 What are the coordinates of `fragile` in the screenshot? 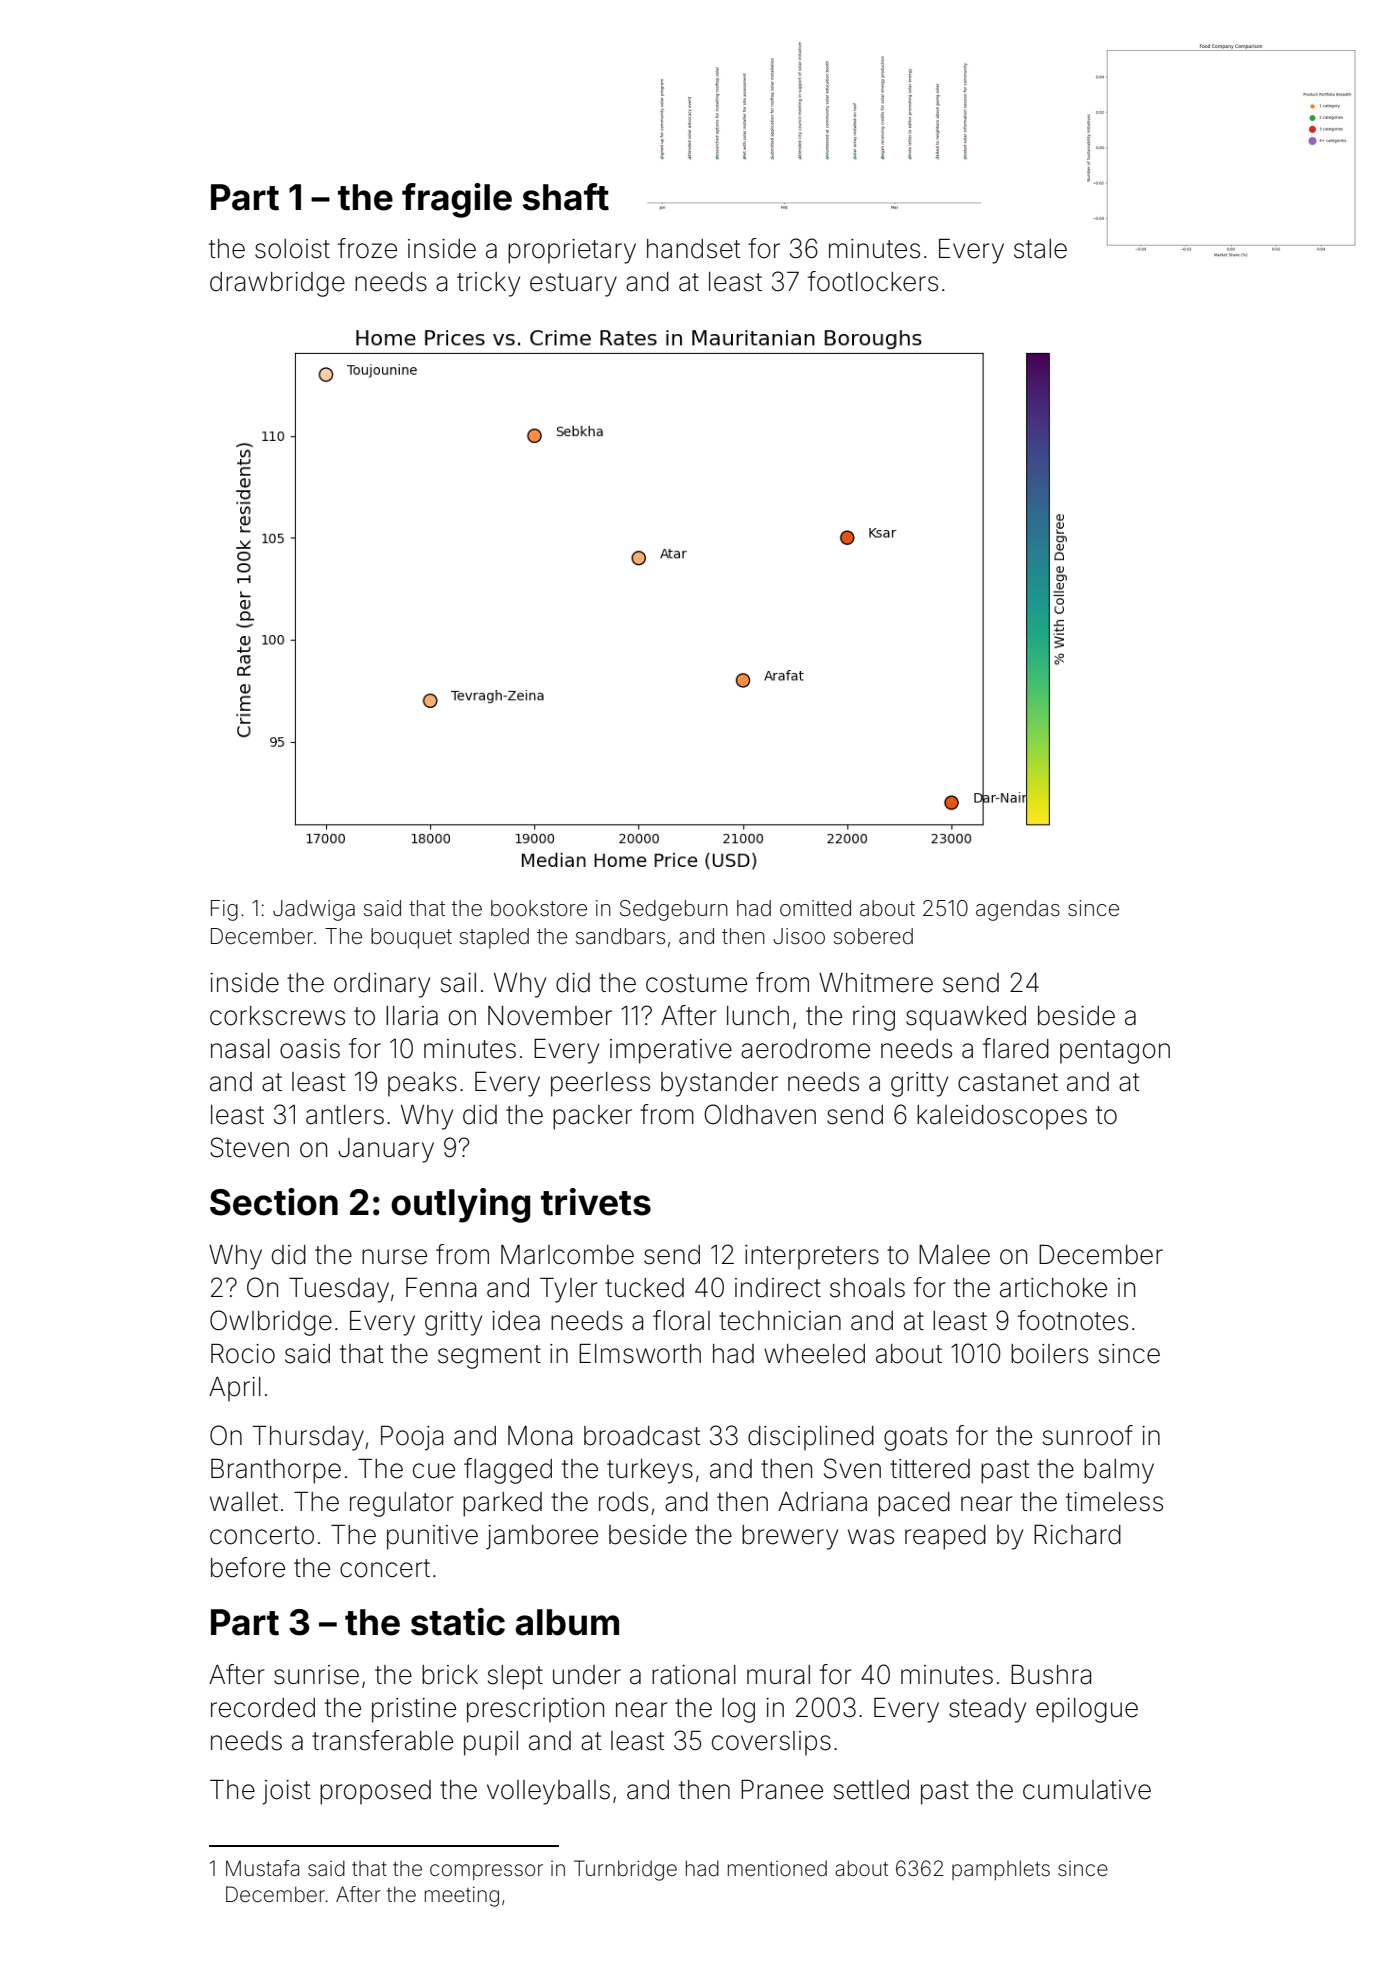 It's located at (457, 200).
